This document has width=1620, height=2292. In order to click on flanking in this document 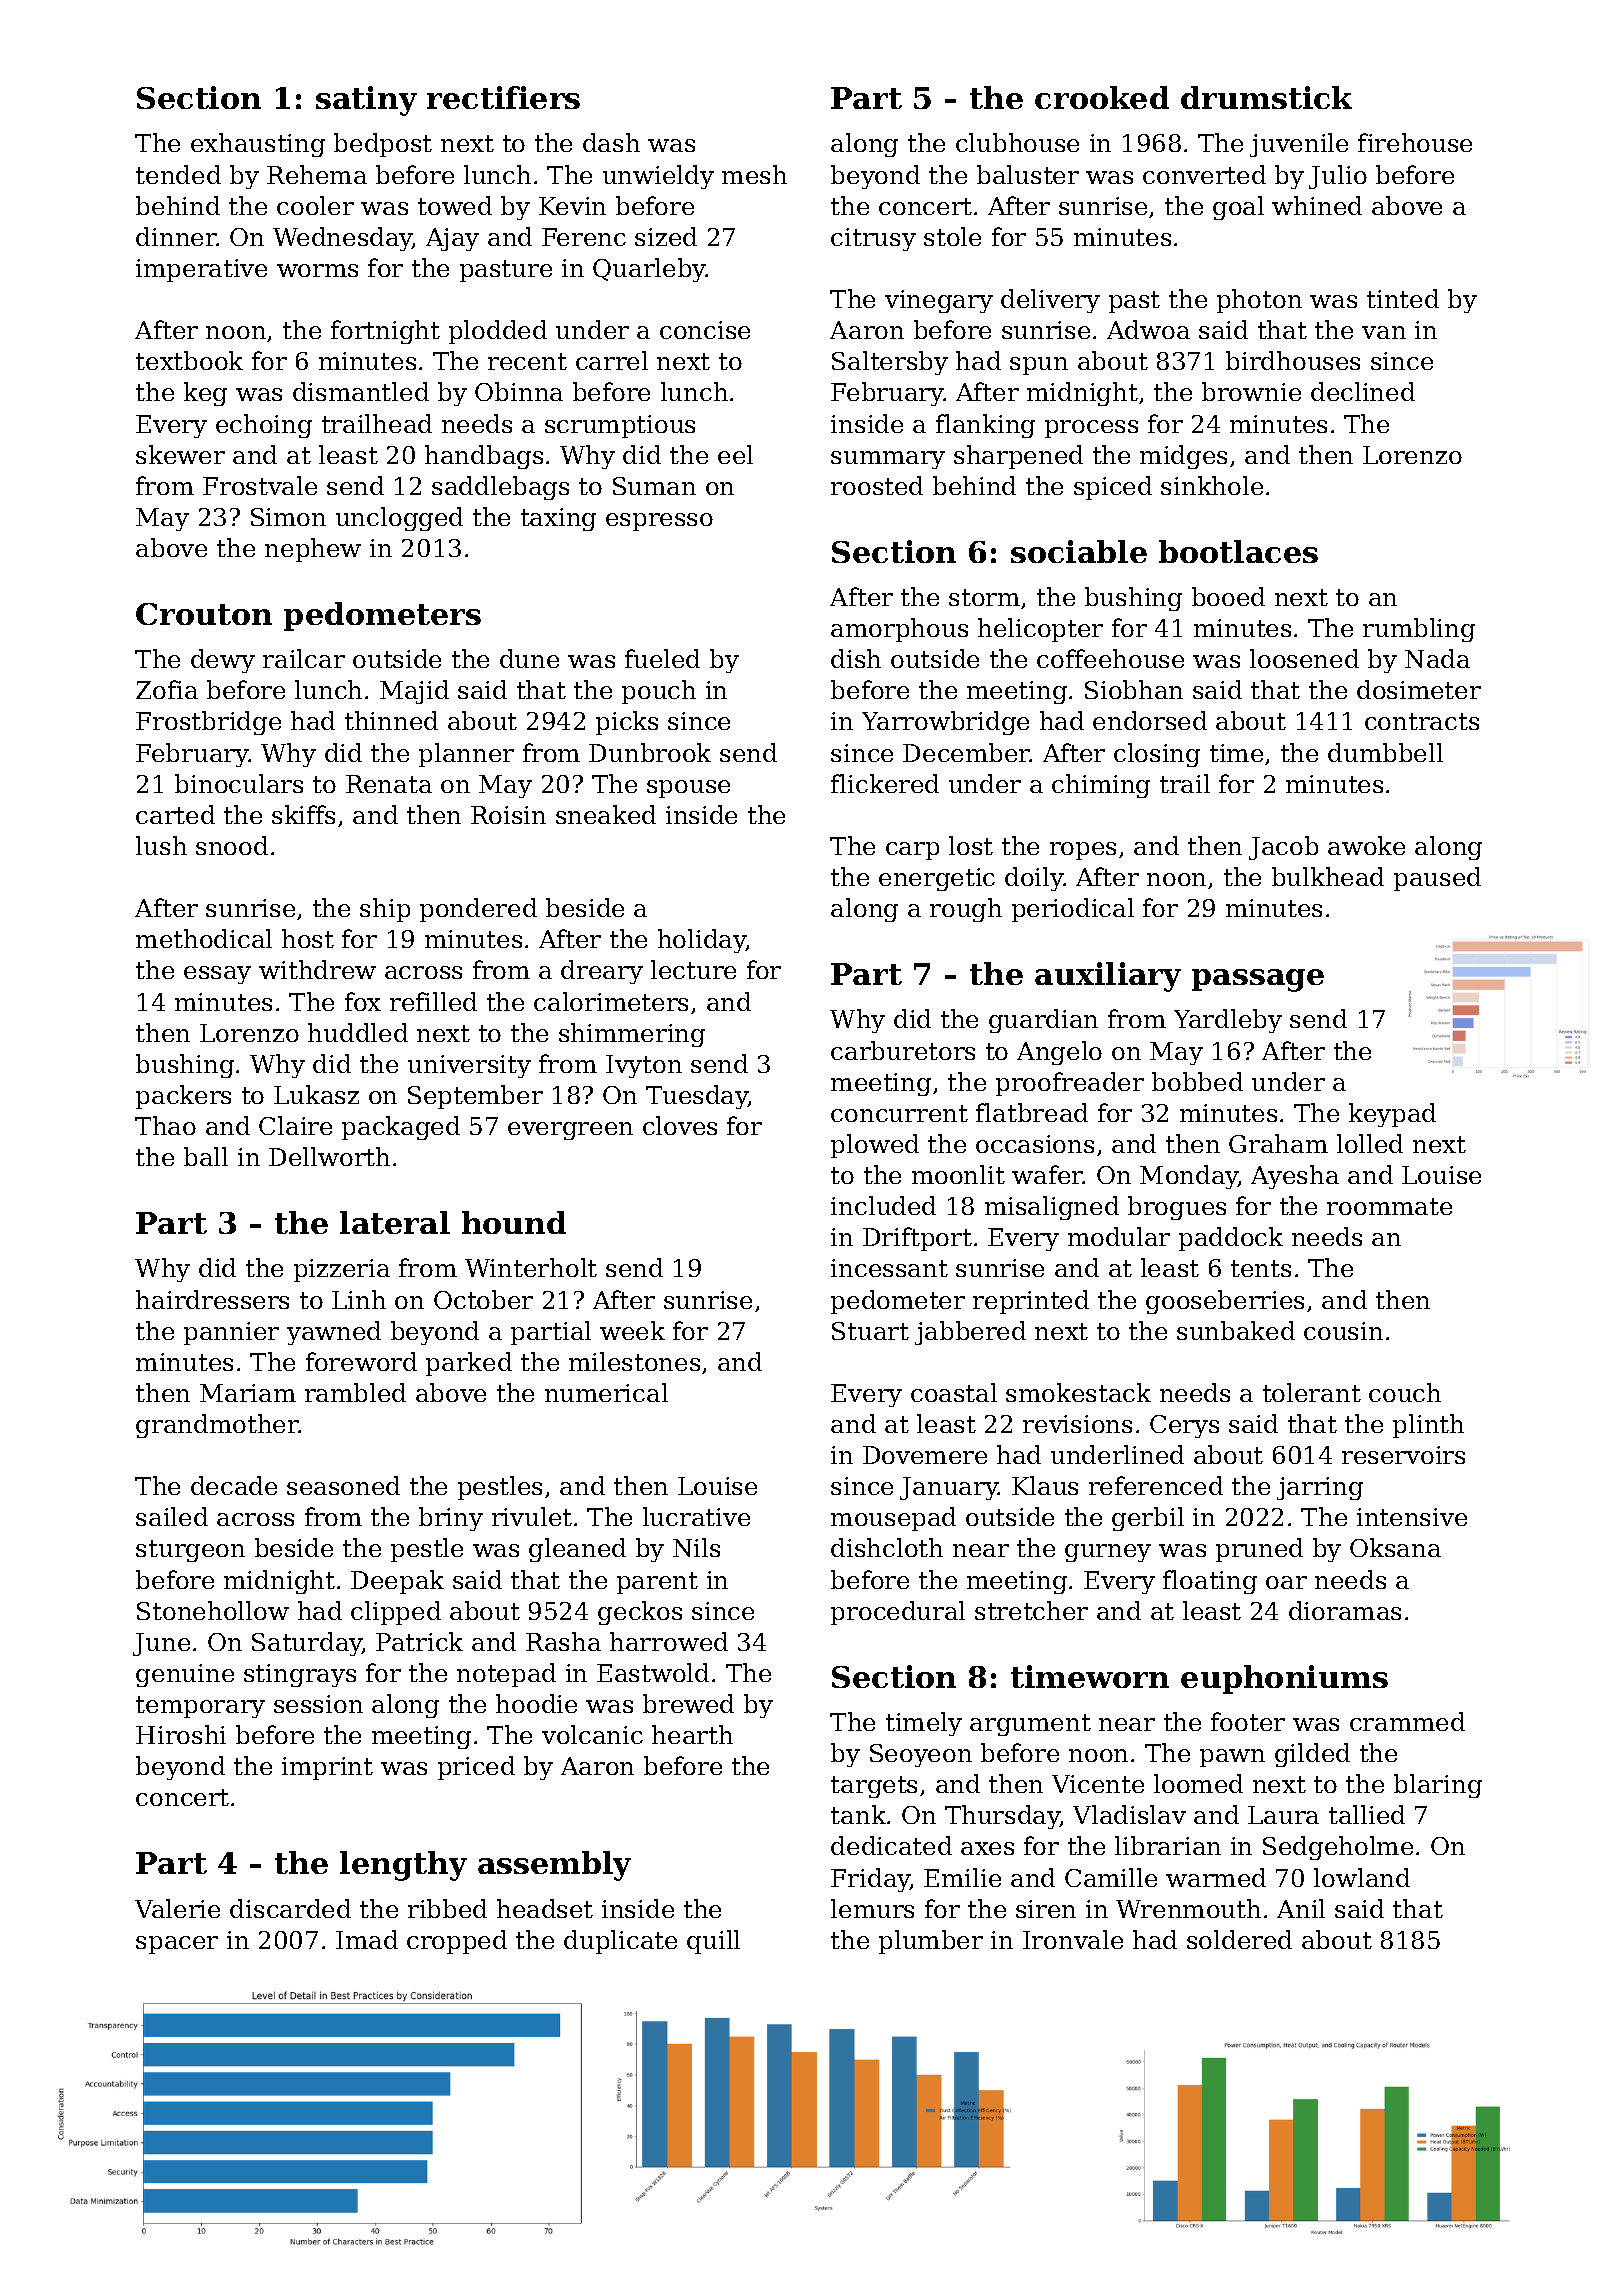, I will do `click(985, 426)`.
